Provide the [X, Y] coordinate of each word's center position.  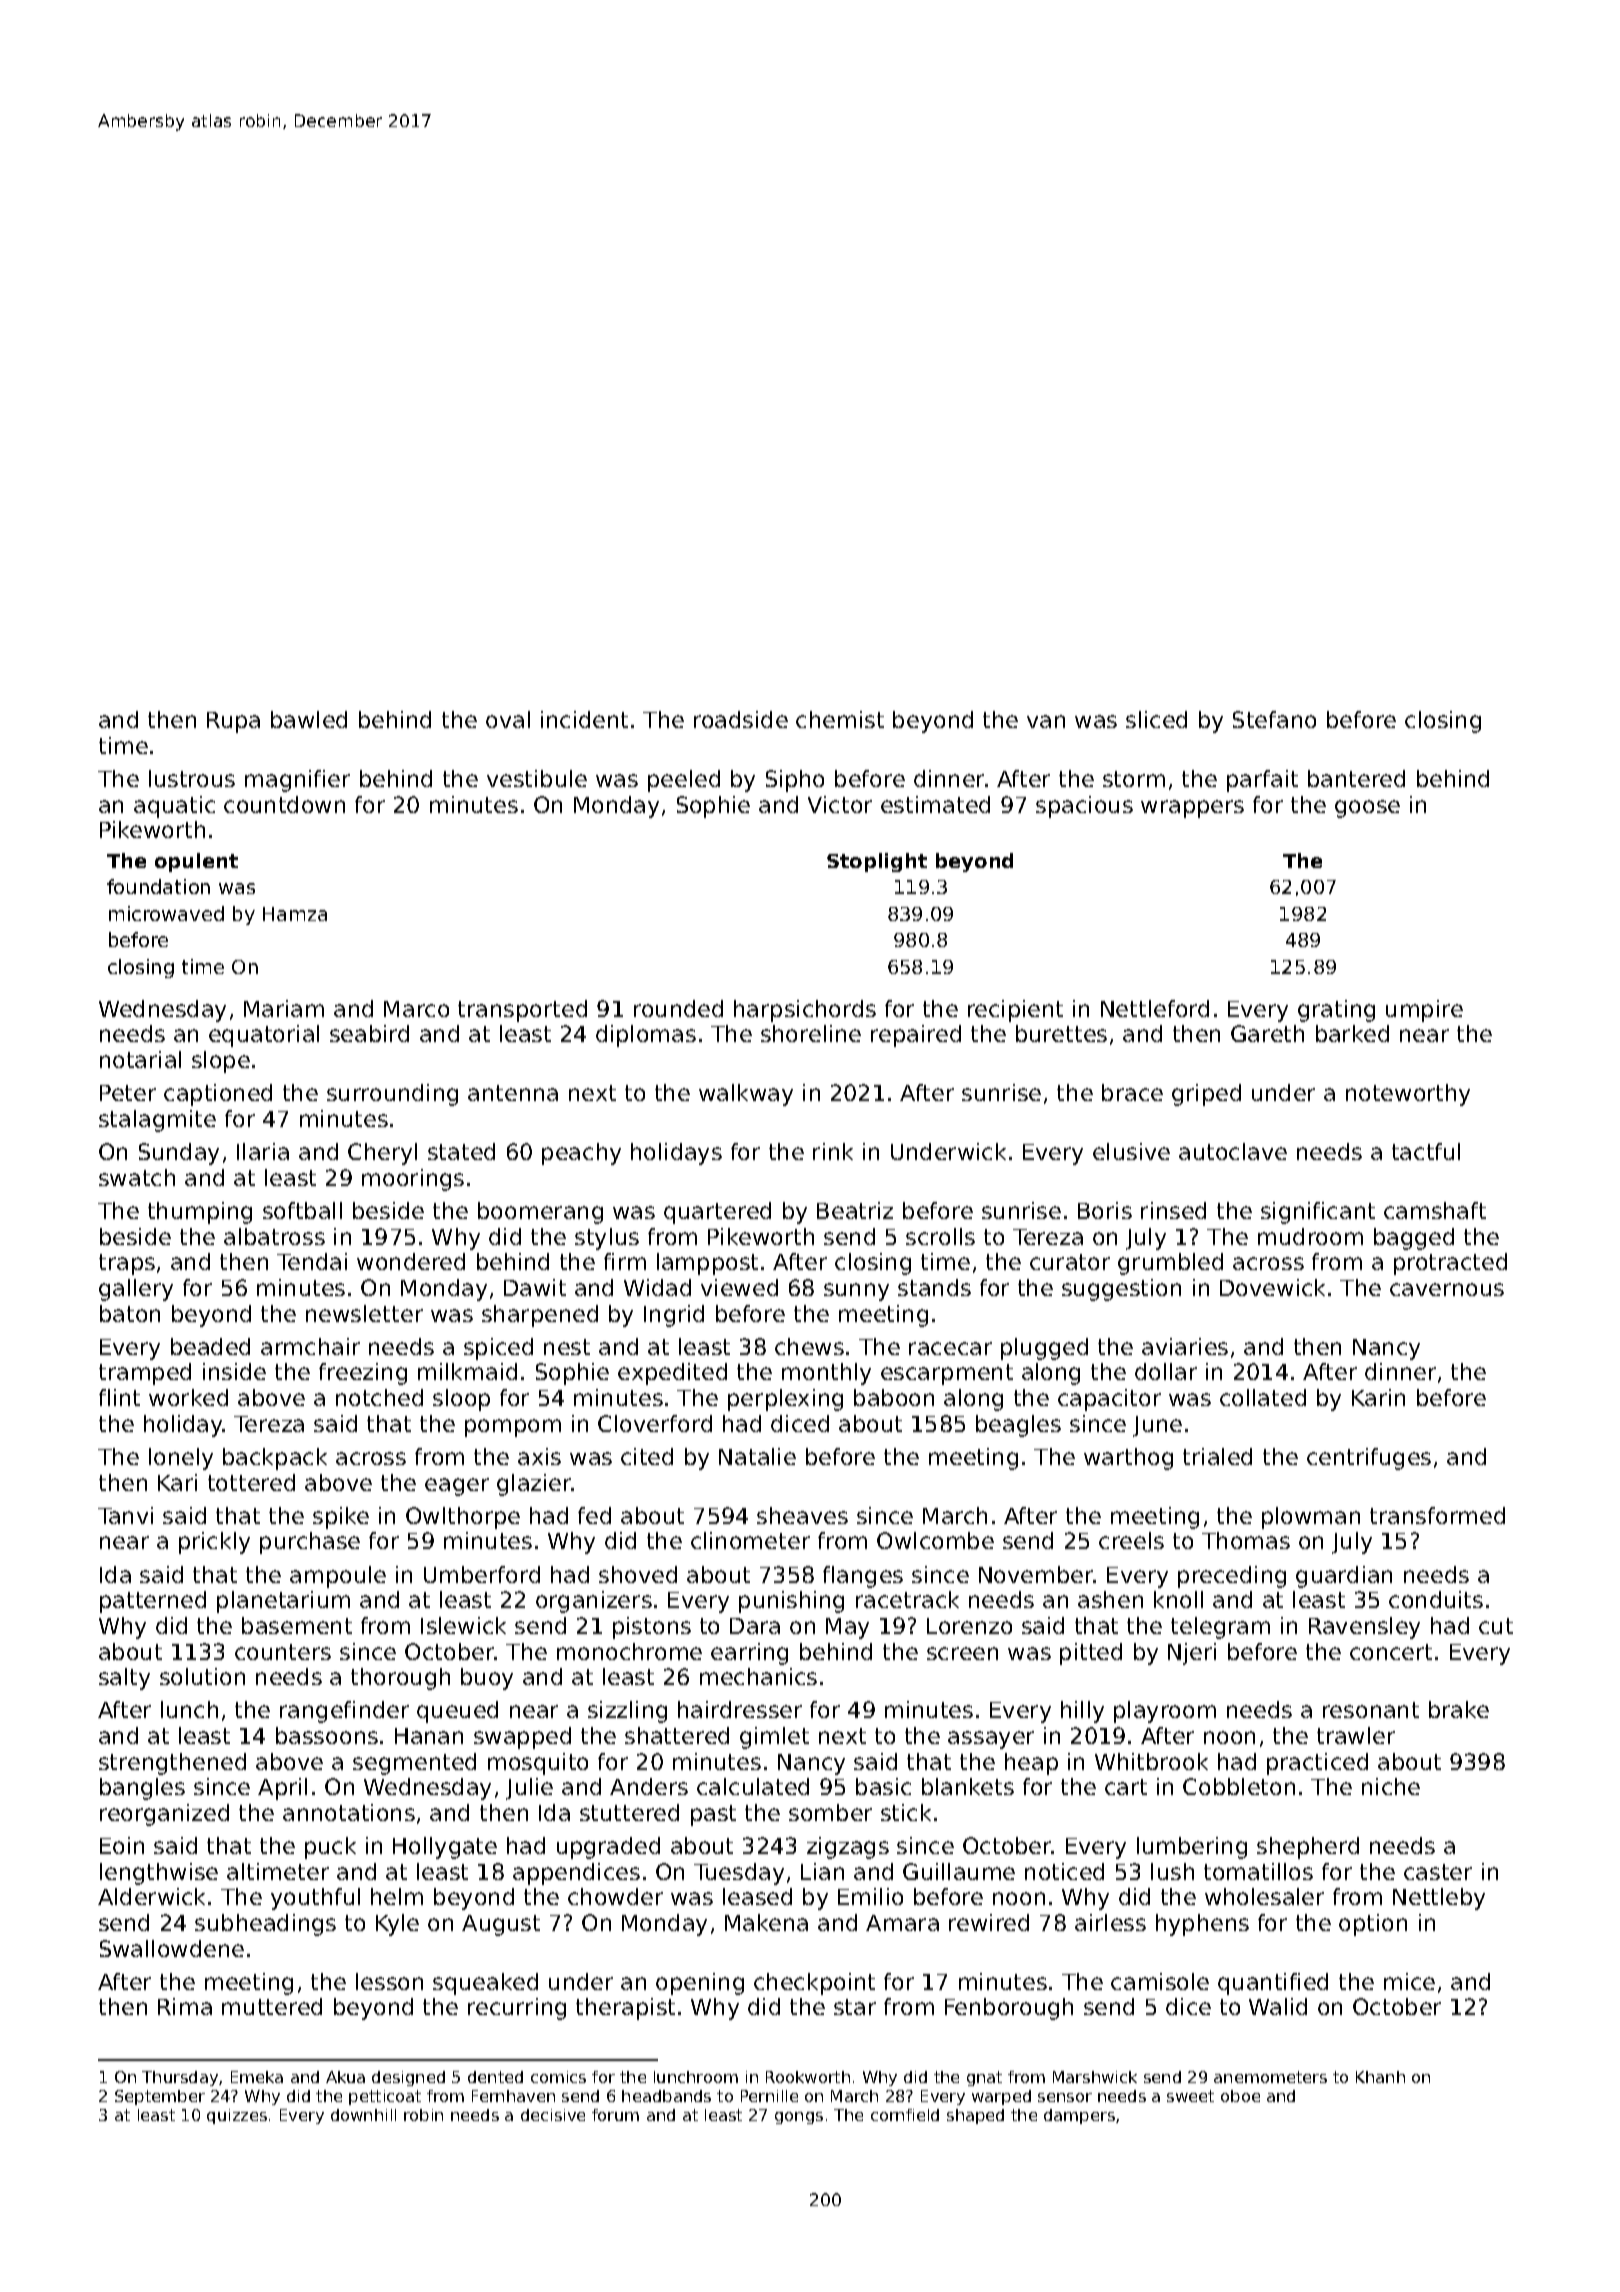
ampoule [338, 1577]
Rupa [233, 722]
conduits [1436, 1599]
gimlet [774, 1738]
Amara [902, 1923]
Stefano [1274, 719]
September [160, 2097]
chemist [840, 719]
